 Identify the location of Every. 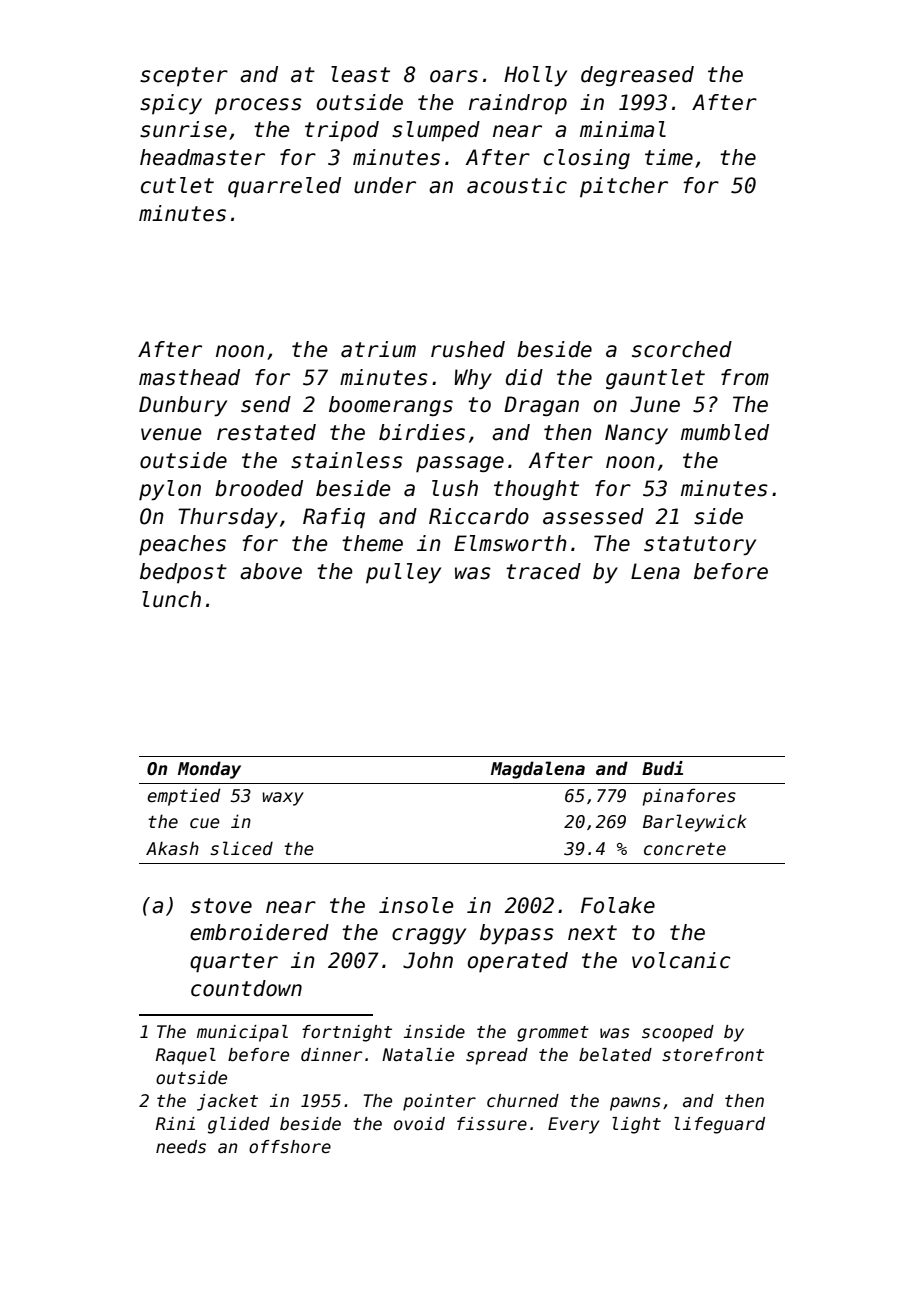
(573, 1125).
